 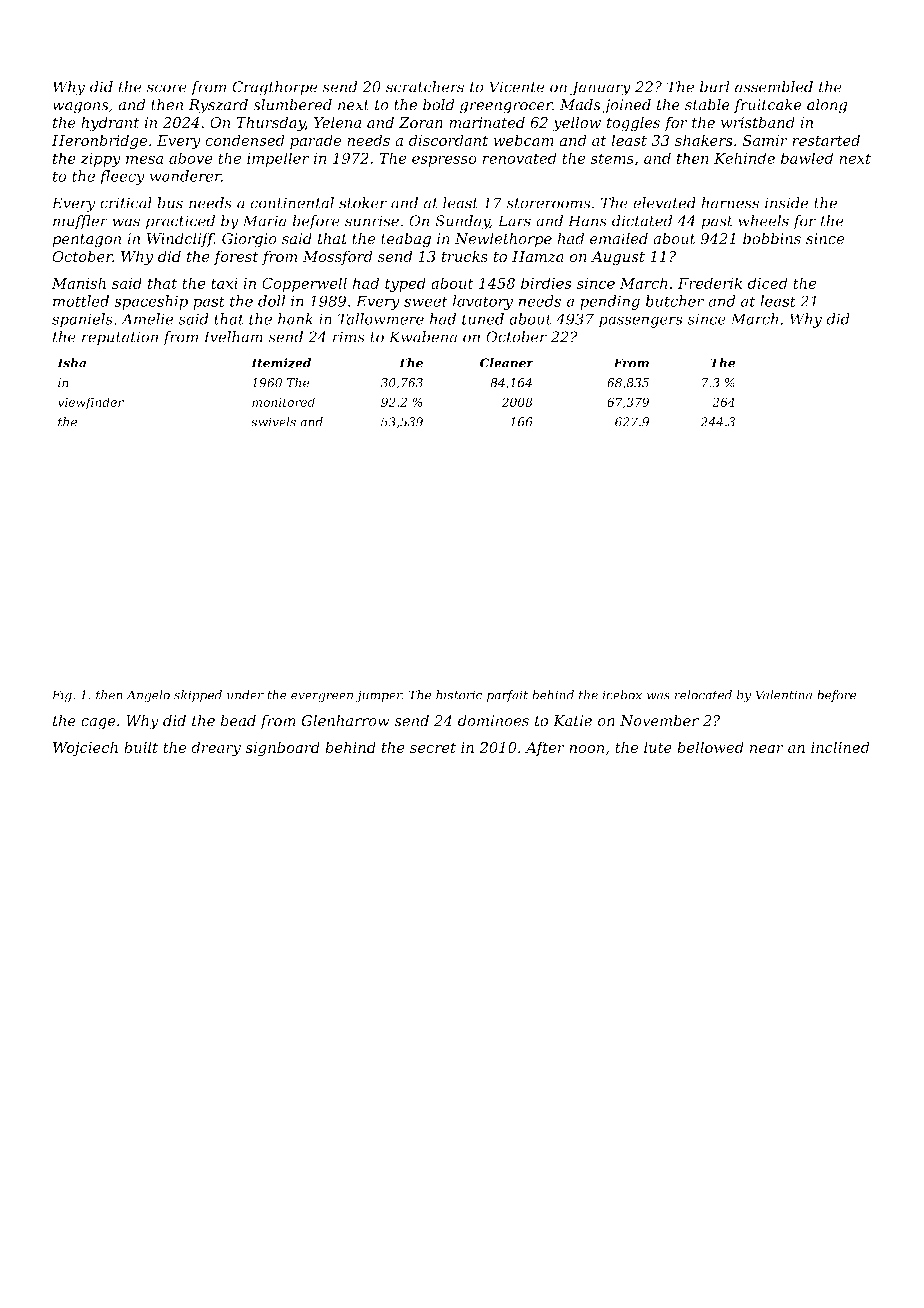 What do you see at coordinates (273, 422) in the screenshot?
I see `swivels` at bounding box center [273, 422].
